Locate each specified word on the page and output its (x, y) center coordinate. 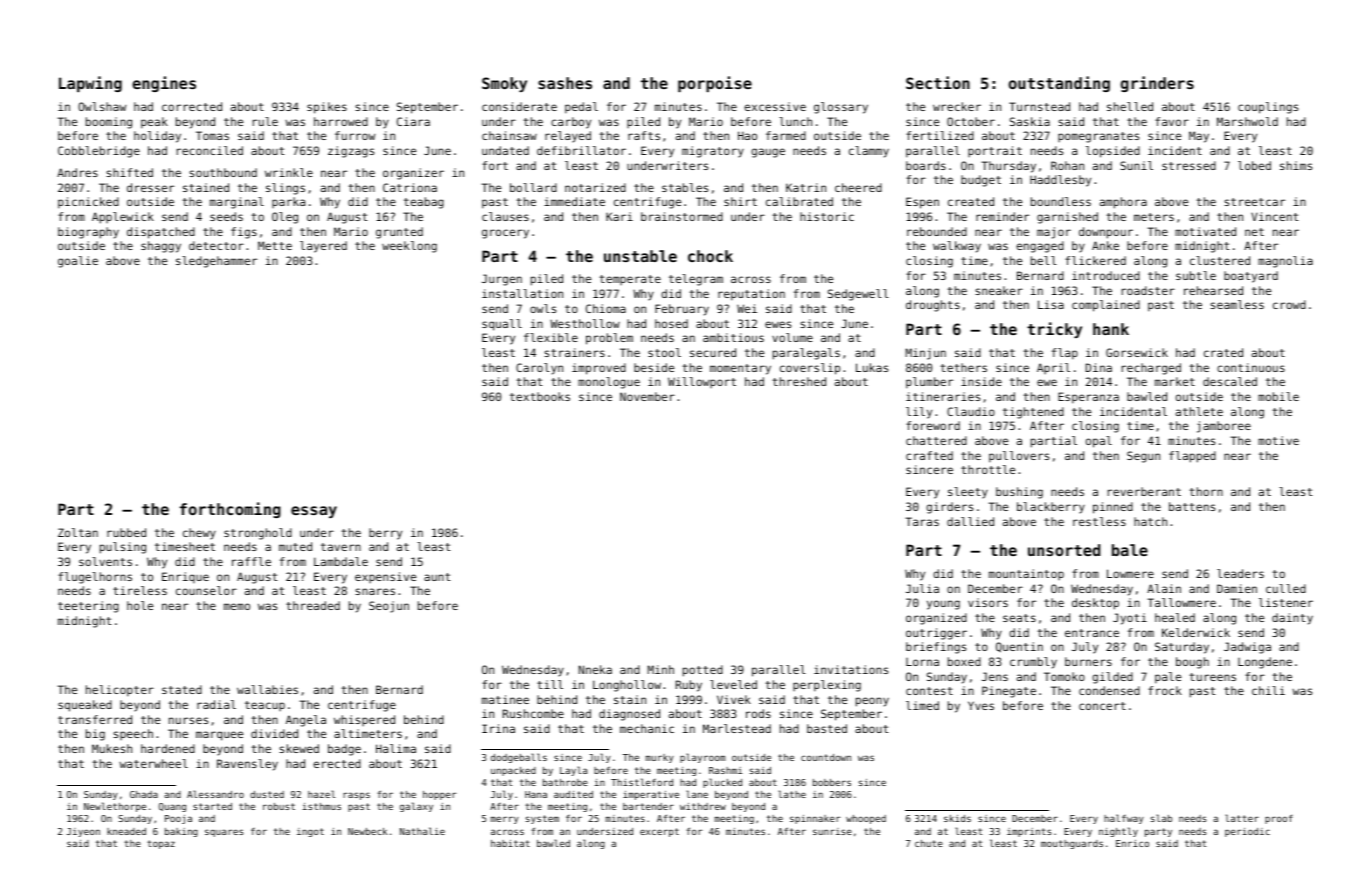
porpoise (715, 84)
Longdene (1265, 663)
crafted (929, 455)
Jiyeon (83, 832)
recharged (1151, 369)
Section (938, 82)
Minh (660, 669)
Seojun (389, 607)
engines (164, 84)
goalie (78, 262)
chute (929, 843)
